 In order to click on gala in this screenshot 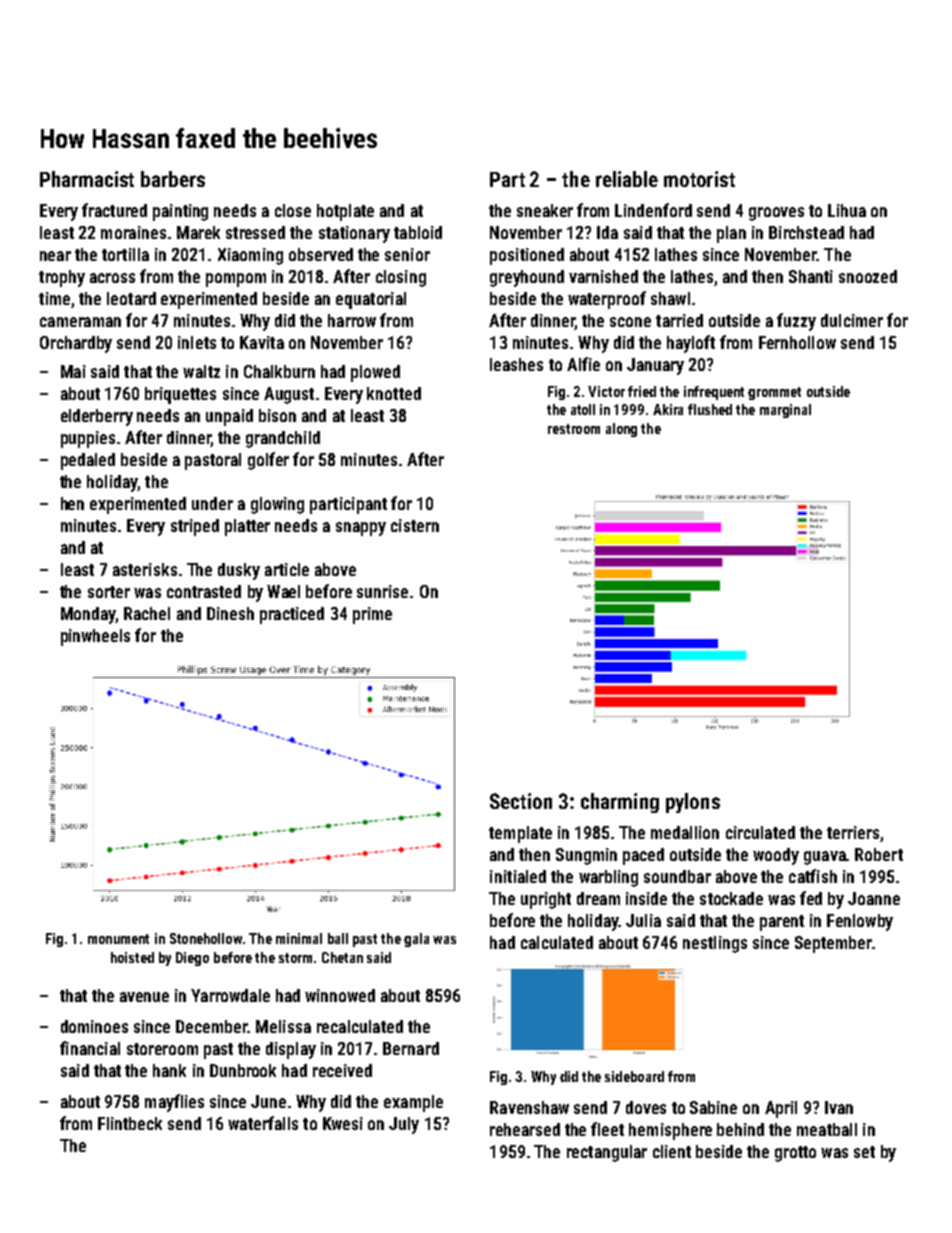, I will do `click(416, 940)`.
